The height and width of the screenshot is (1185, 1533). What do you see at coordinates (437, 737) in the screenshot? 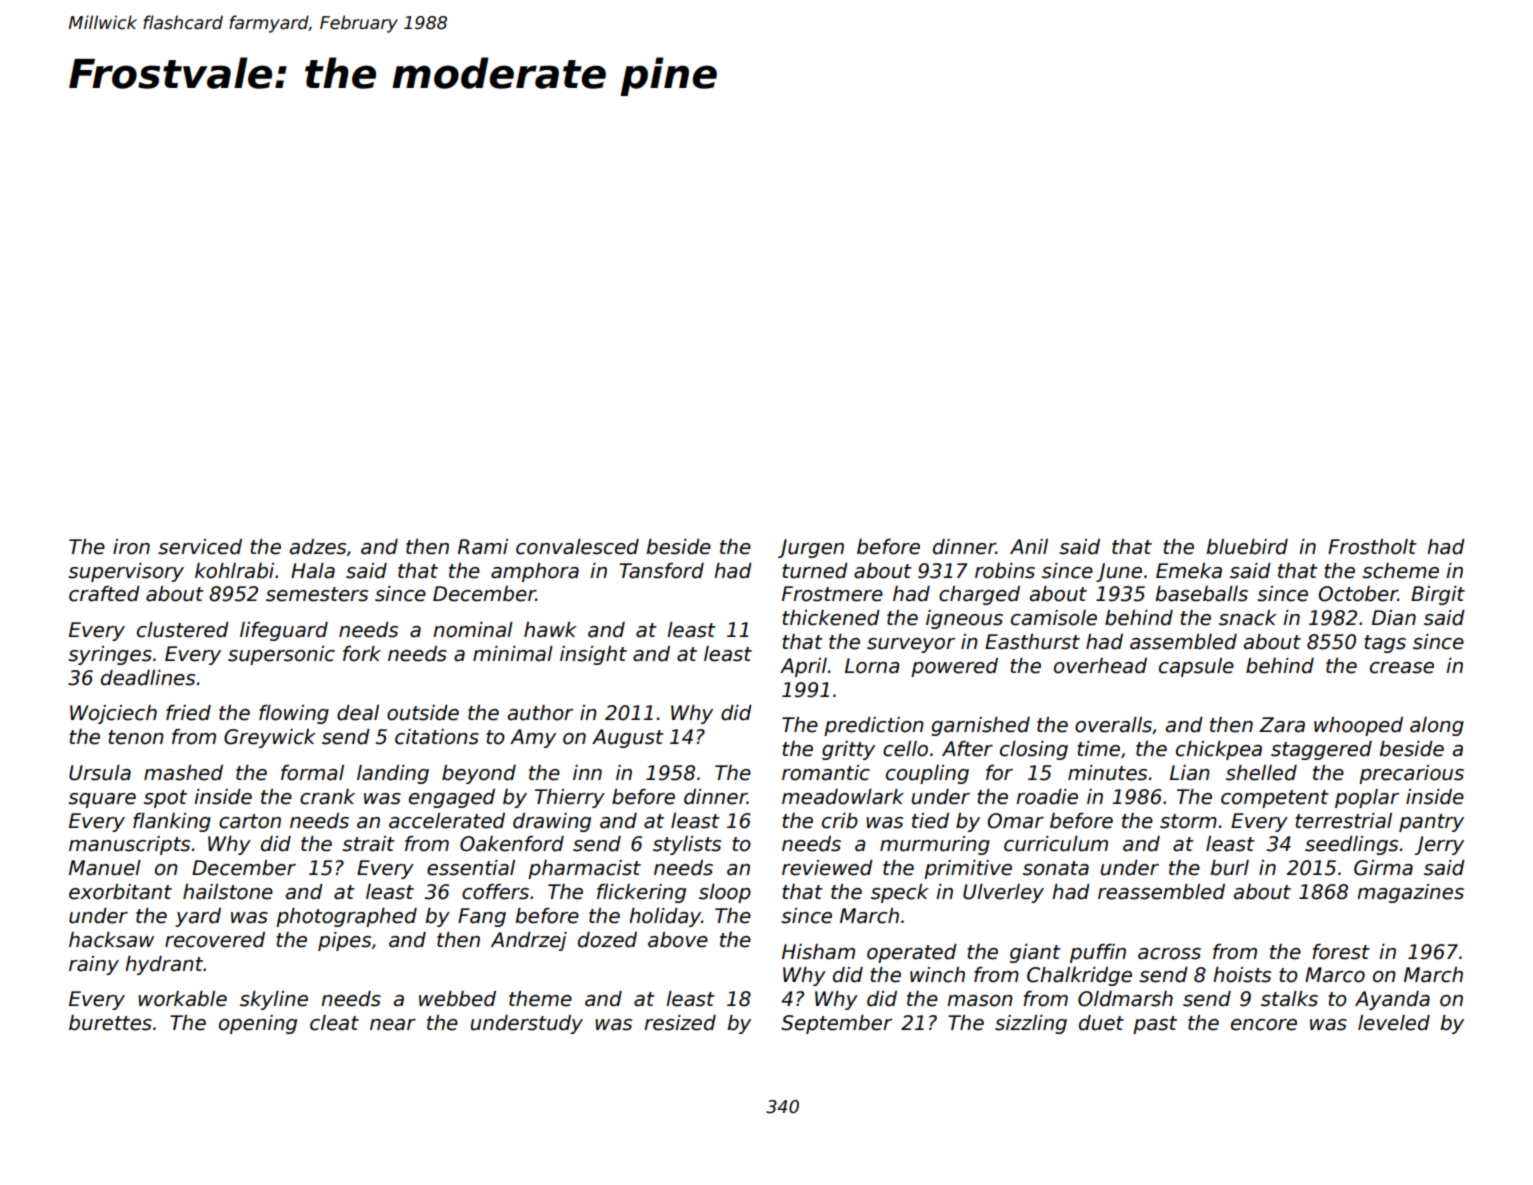
I see `citations` at bounding box center [437, 737].
